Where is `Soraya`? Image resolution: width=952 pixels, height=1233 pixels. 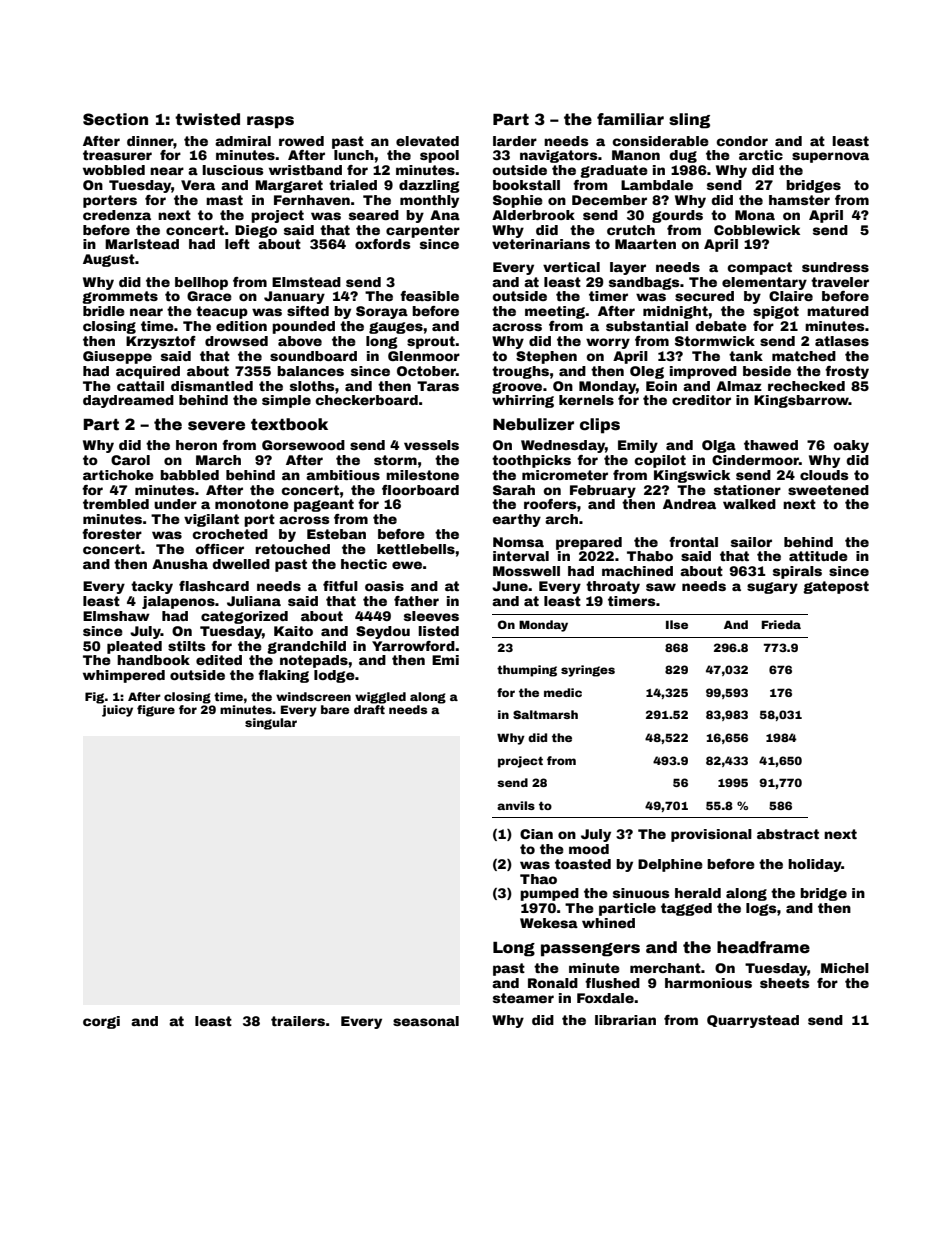 Soraya is located at coordinates (382, 312).
